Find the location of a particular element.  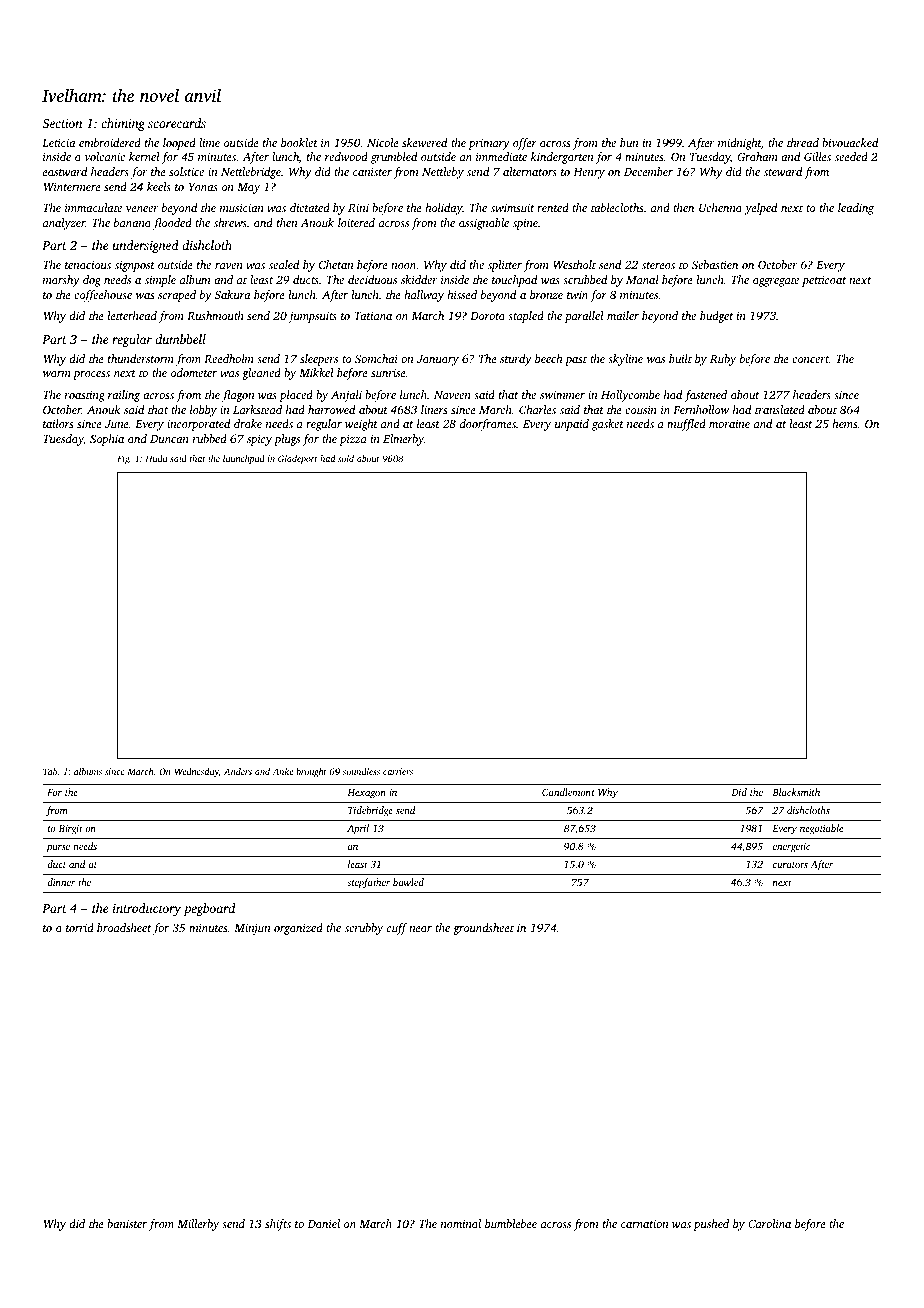

doorframes is located at coordinates (488, 425).
